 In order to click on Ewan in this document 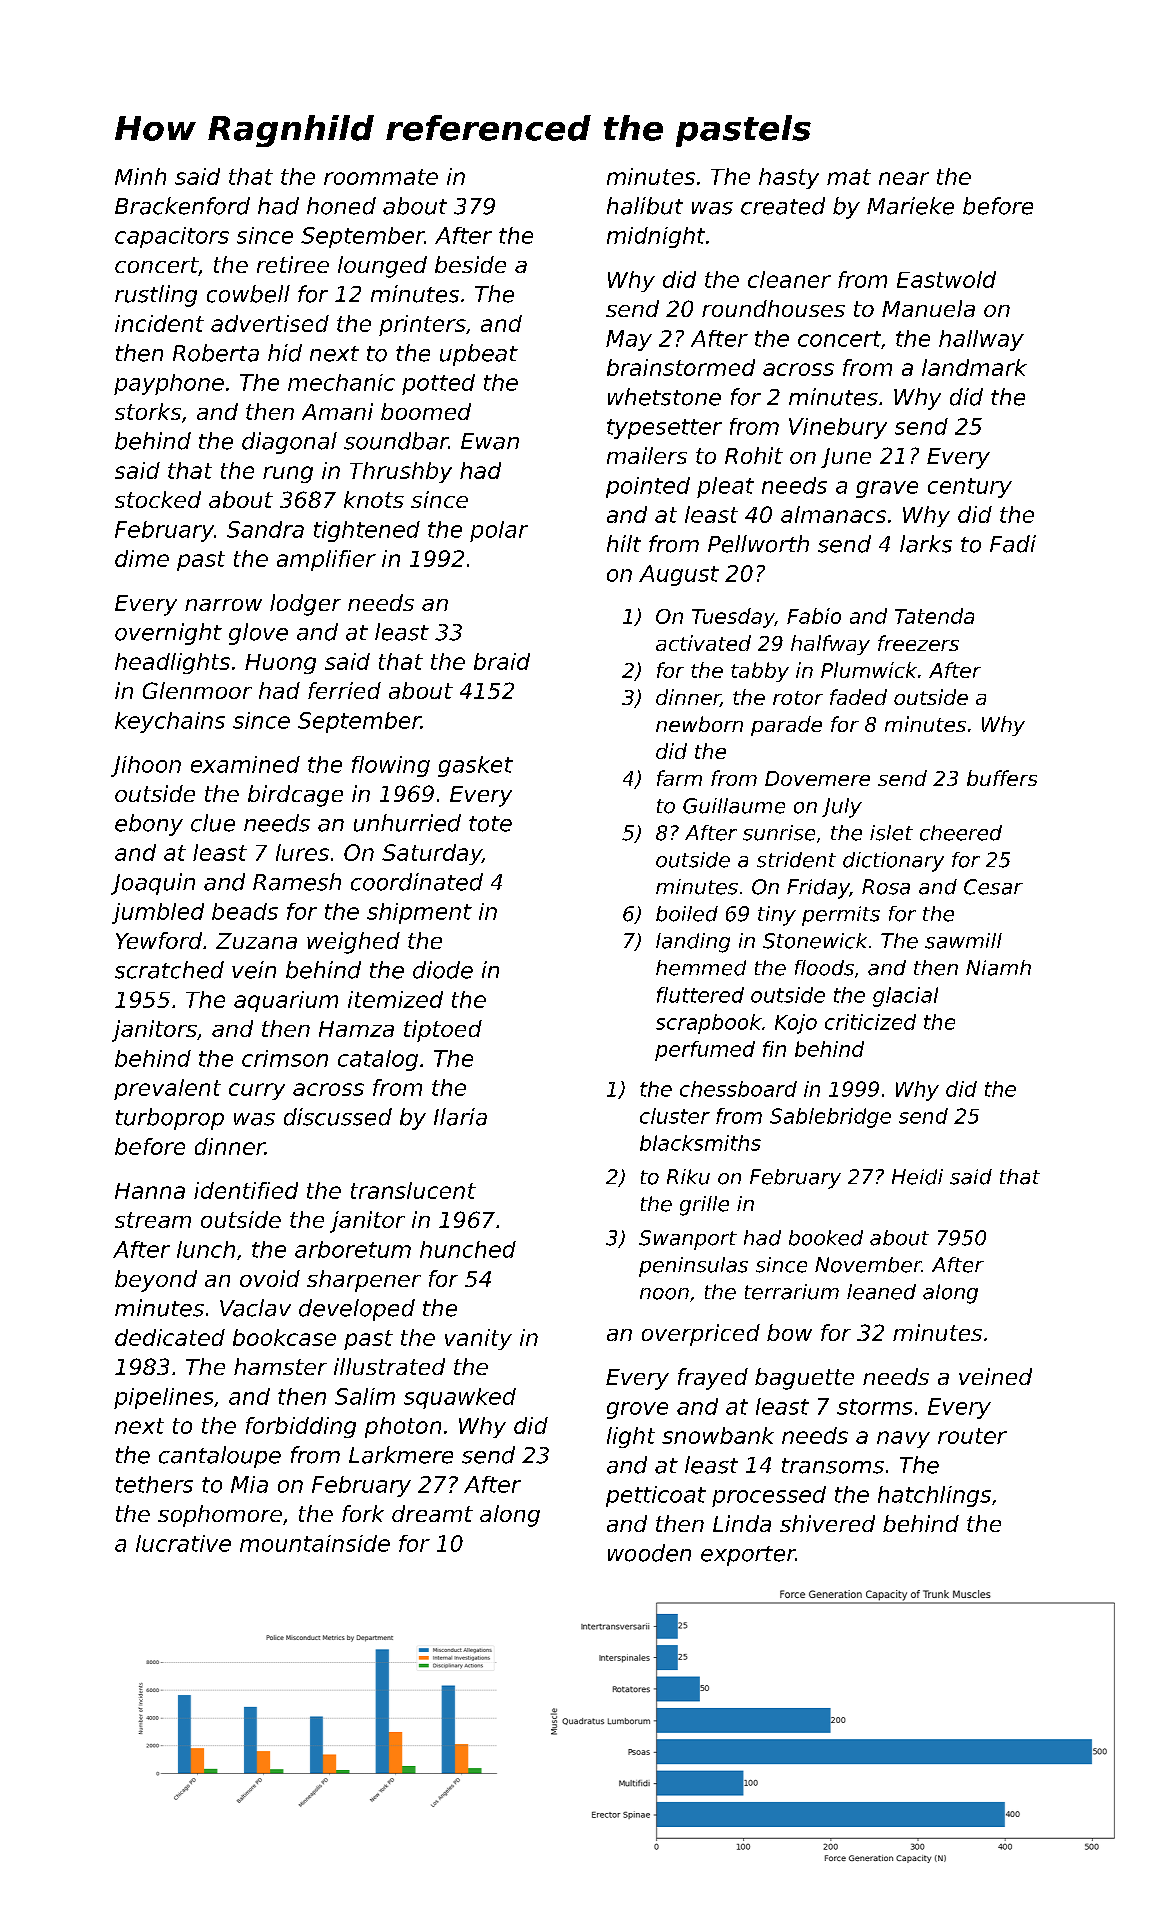, I will do `click(490, 441)`.
